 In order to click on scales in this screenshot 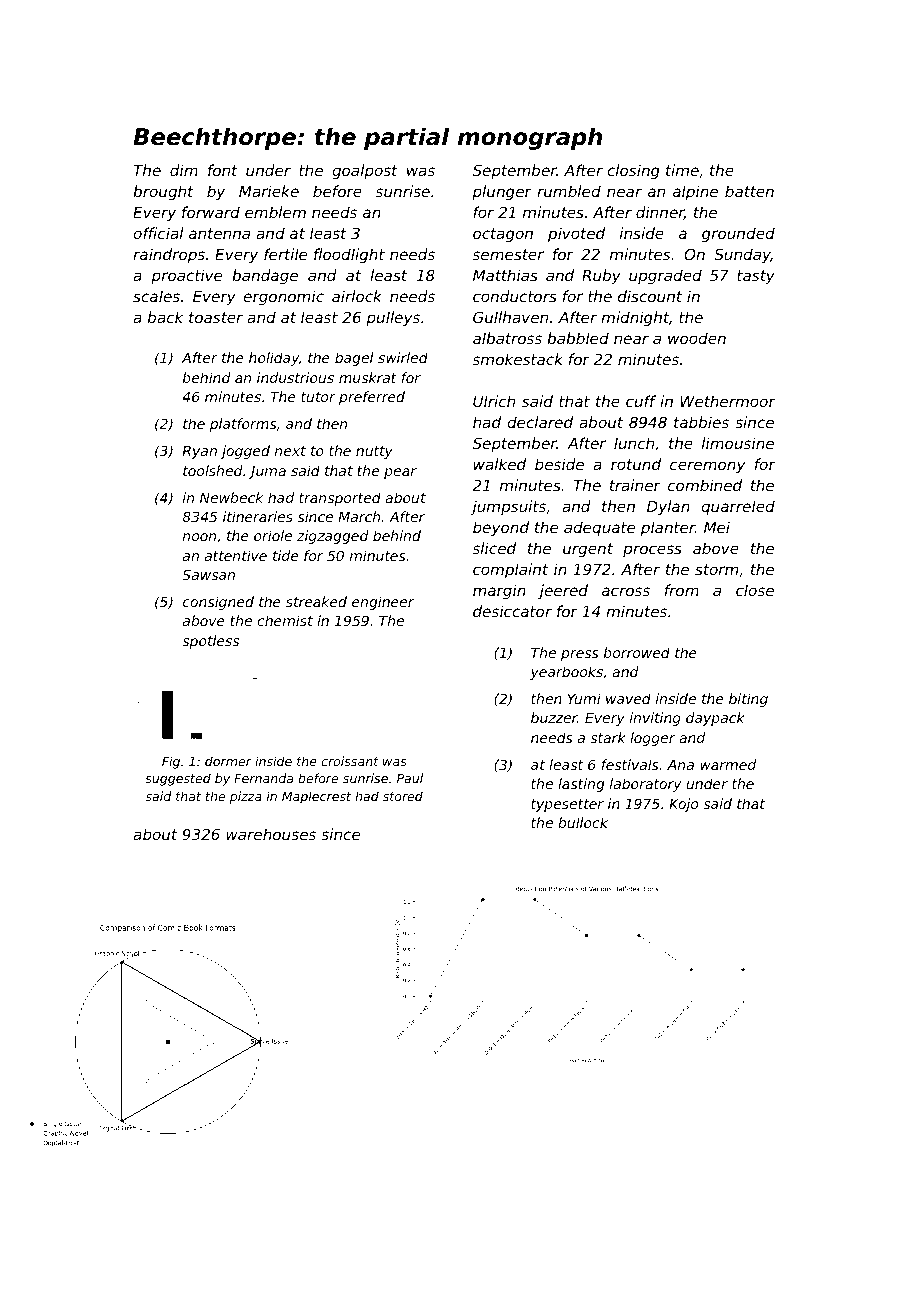, I will do `click(156, 296)`.
